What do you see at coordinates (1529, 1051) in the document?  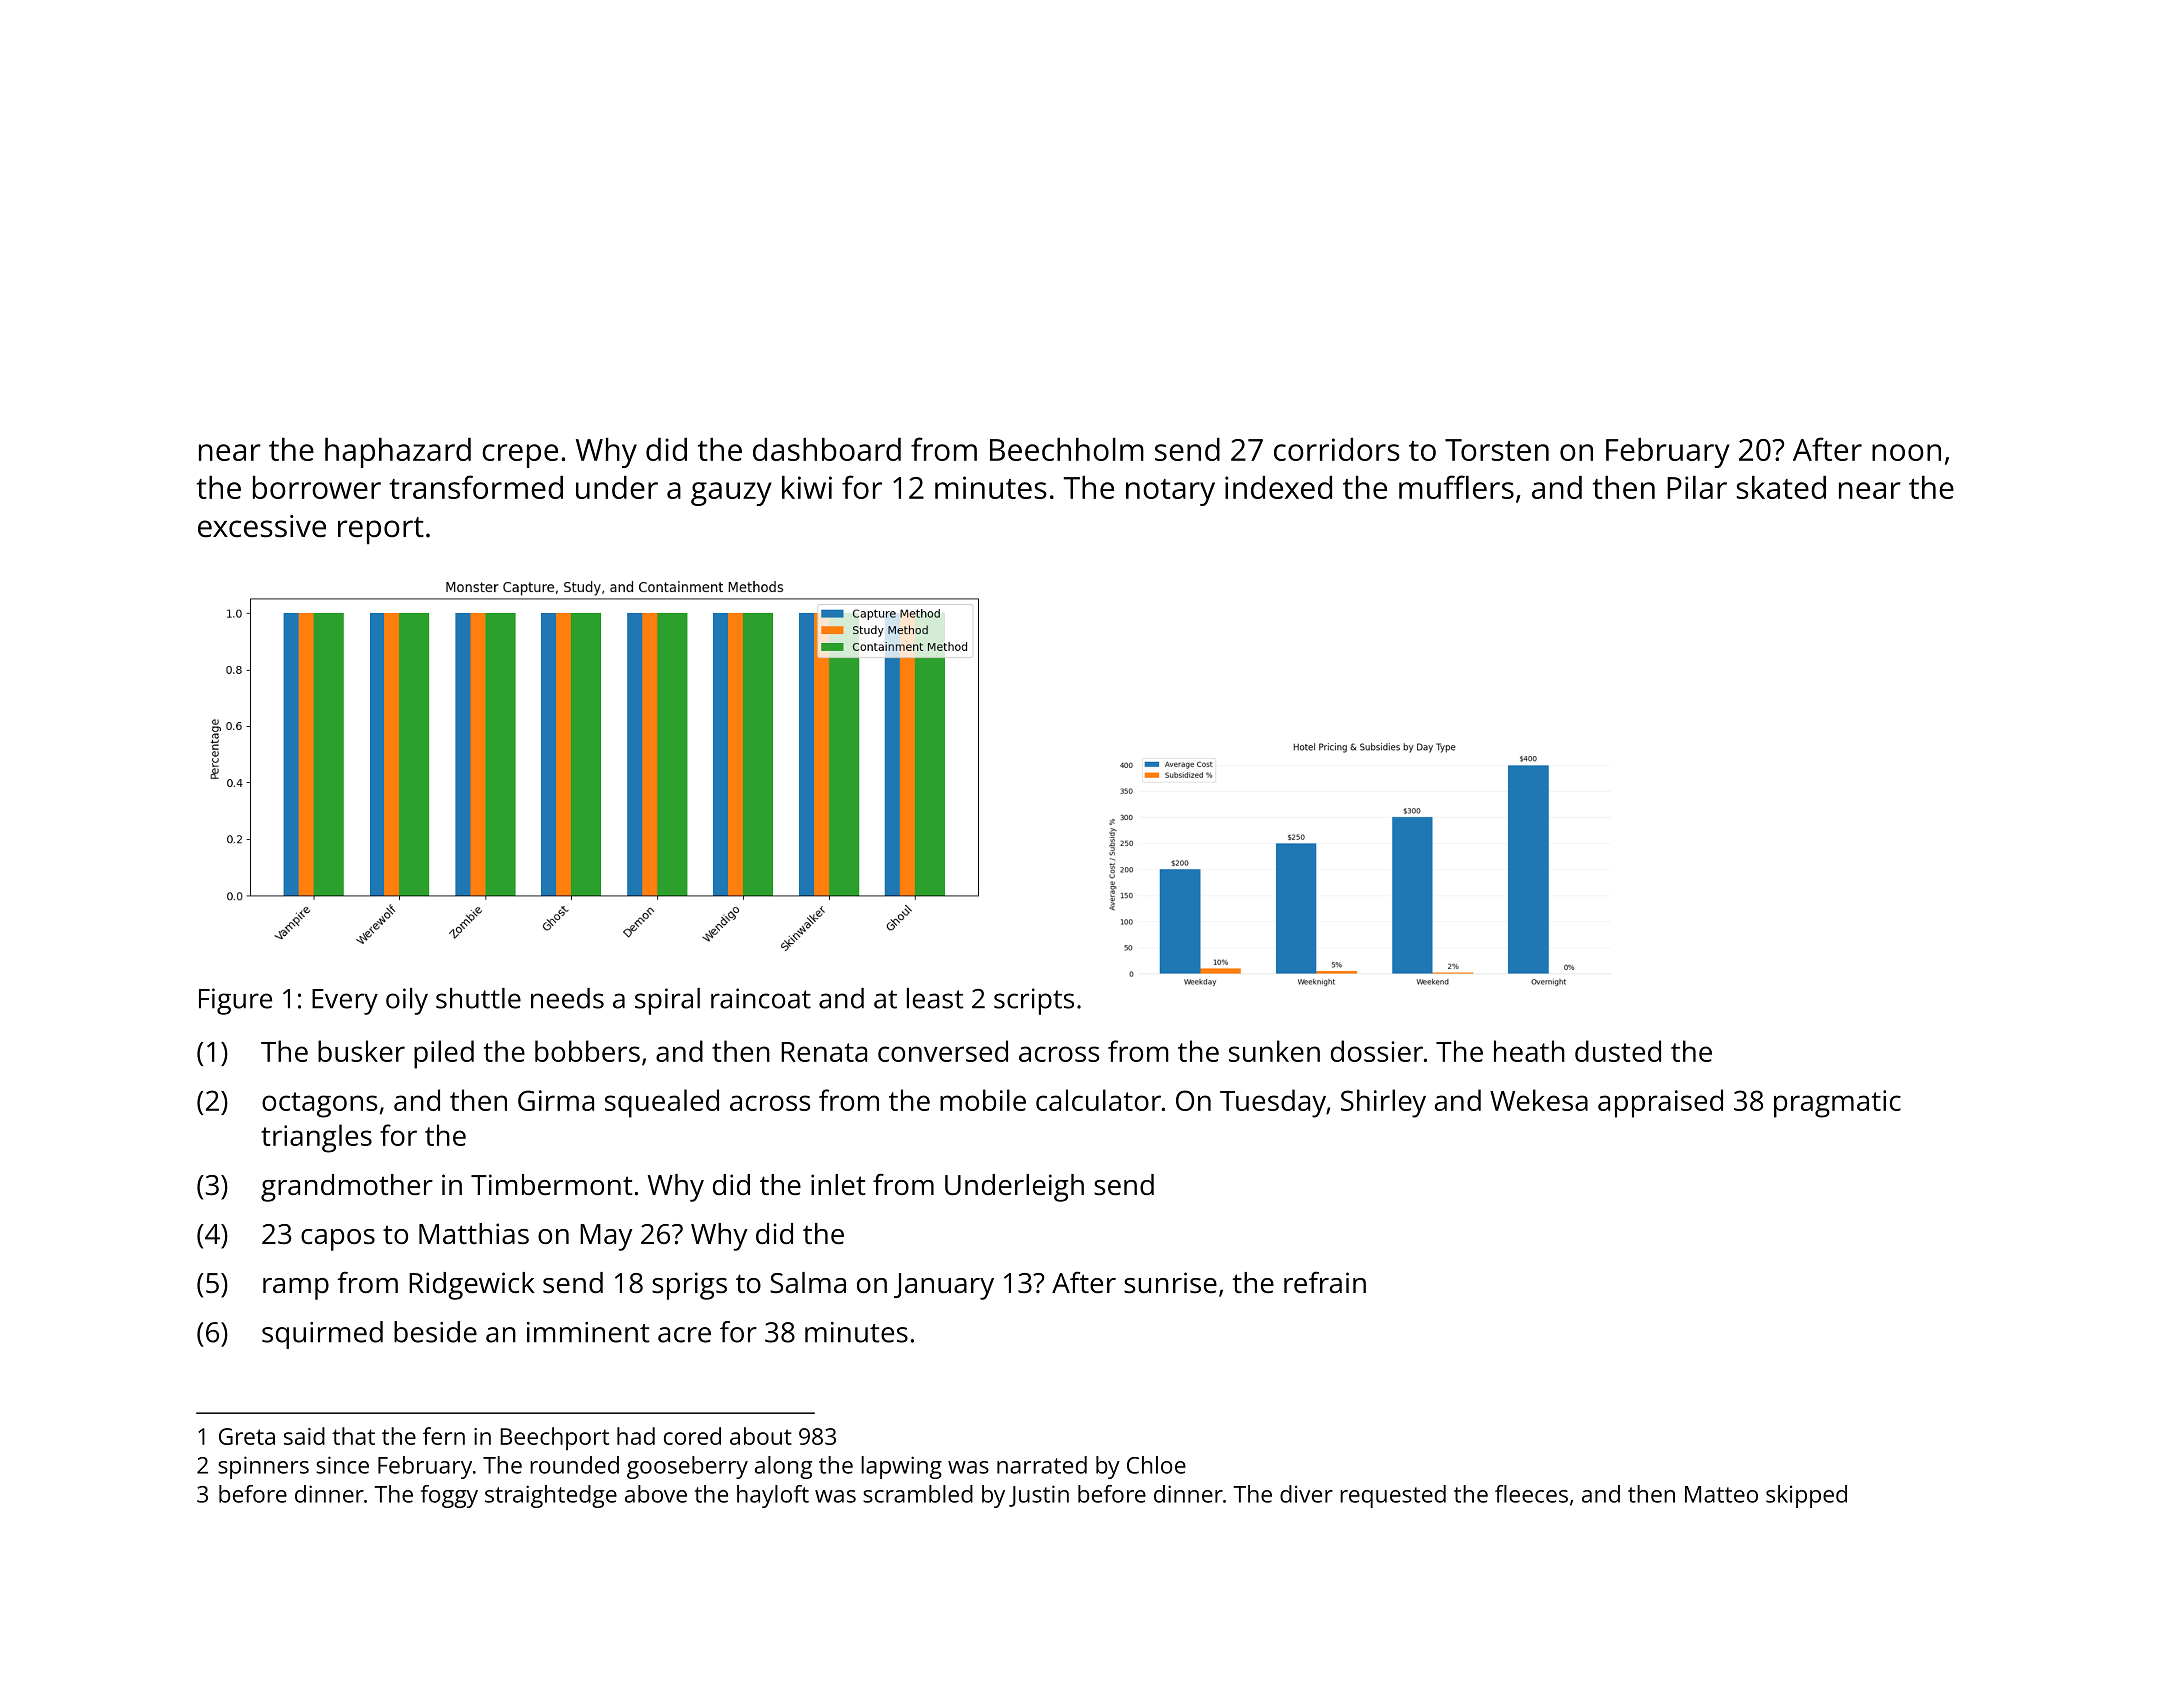 I see `heath` at bounding box center [1529, 1051].
